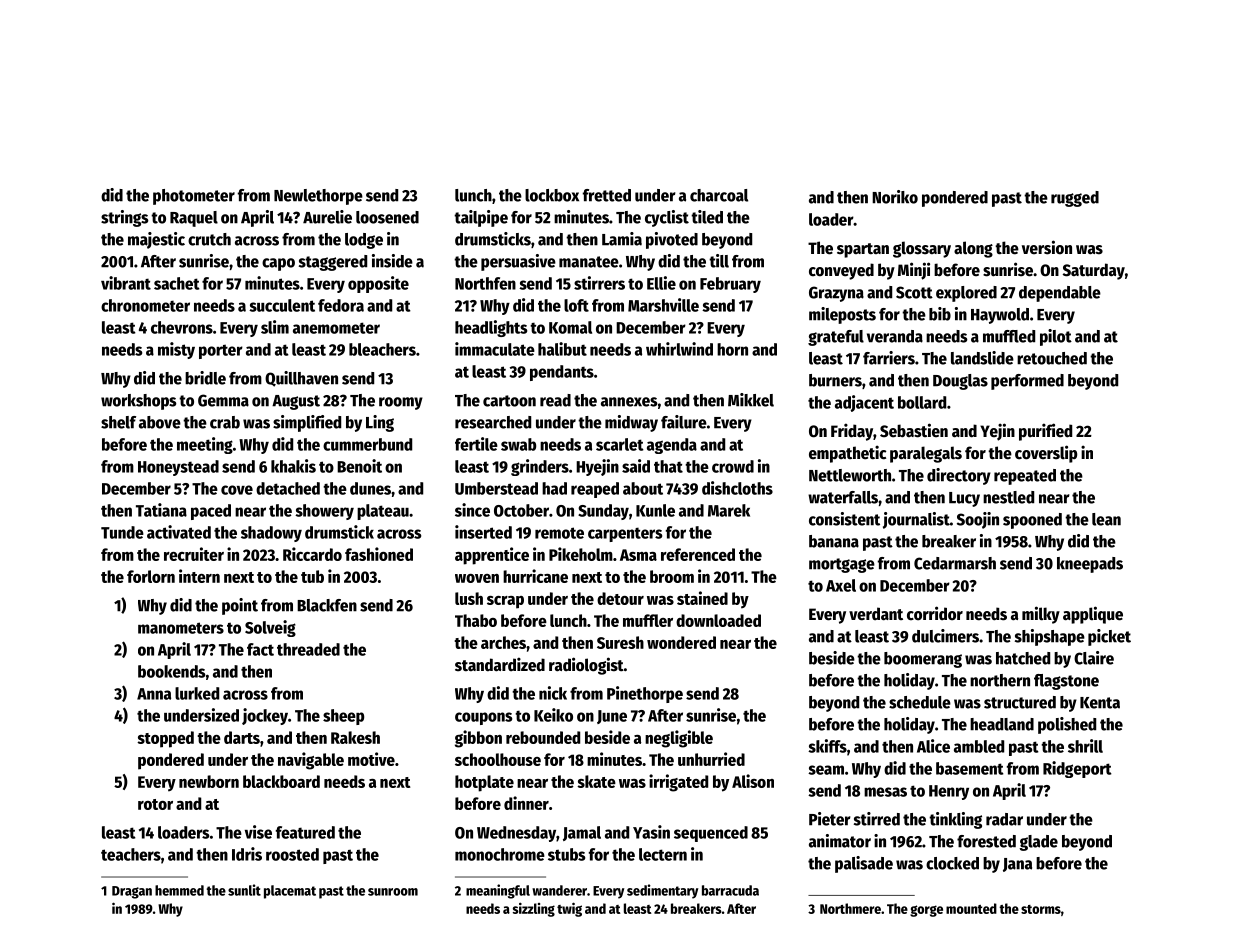  Describe the element at coordinates (500, 664) in the document. I see `standardized` at that location.
